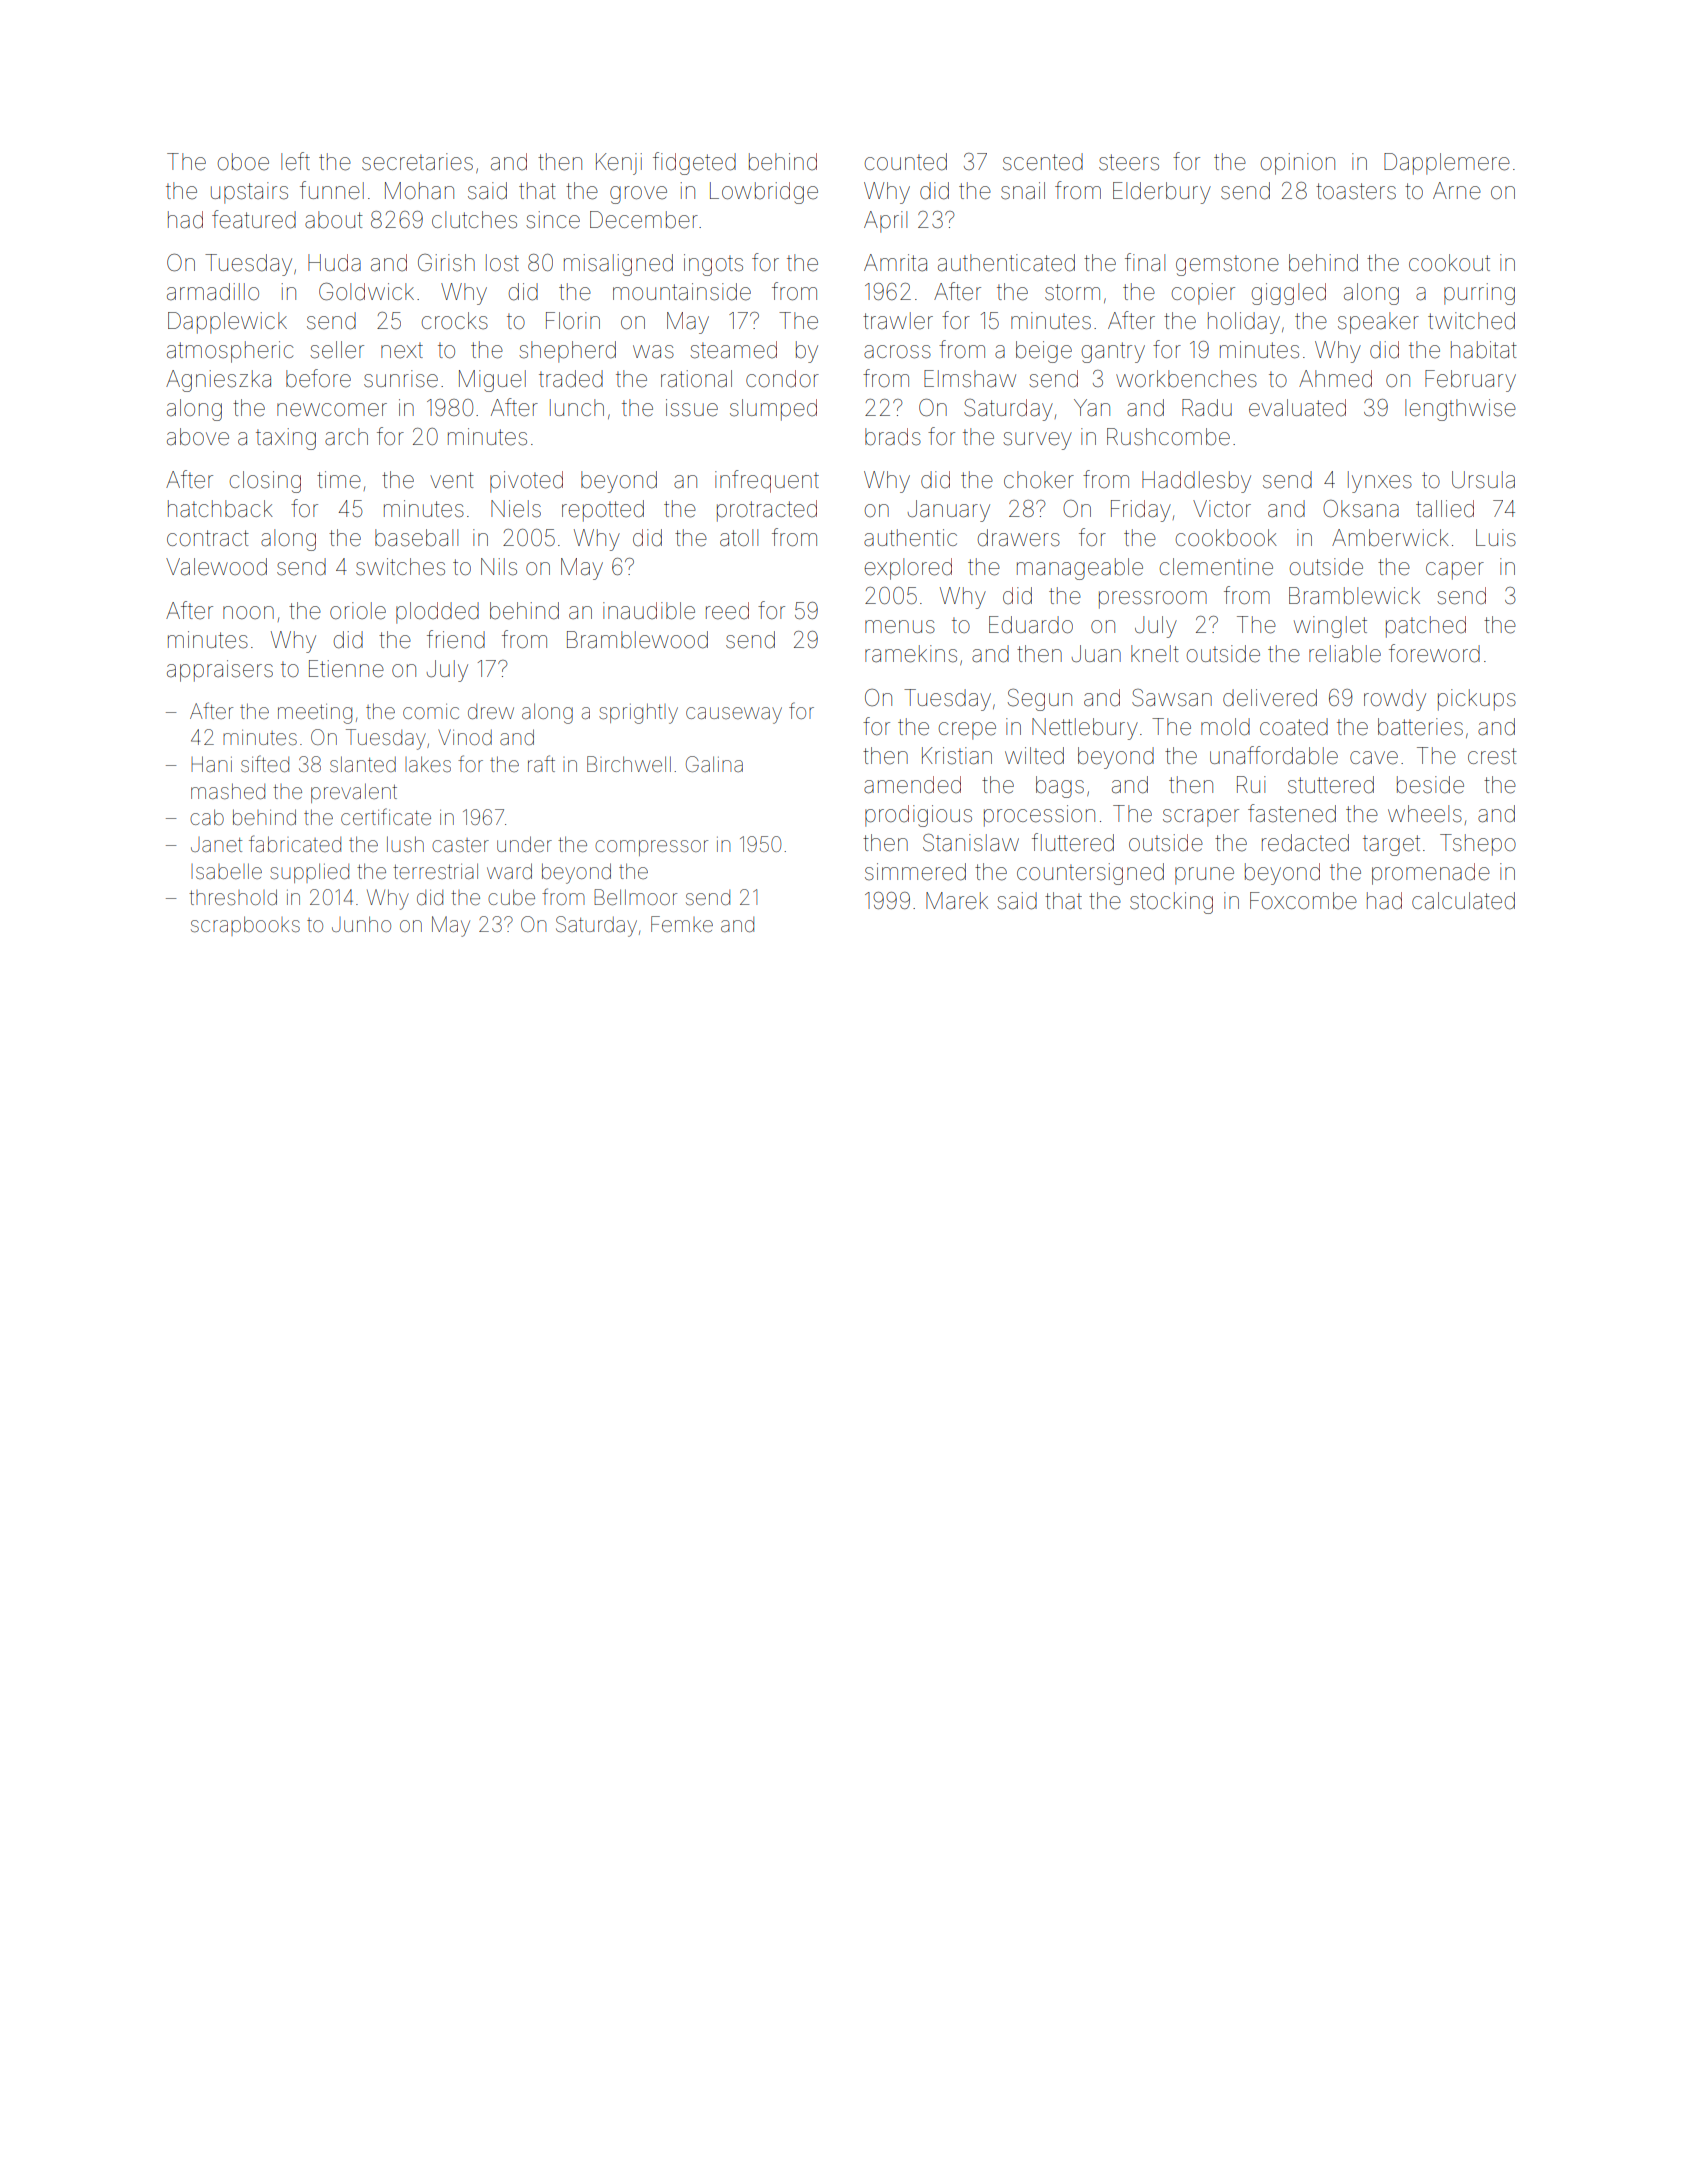 The height and width of the screenshot is (2178, 1683). I want to click on beige, so click(1044, 352).
